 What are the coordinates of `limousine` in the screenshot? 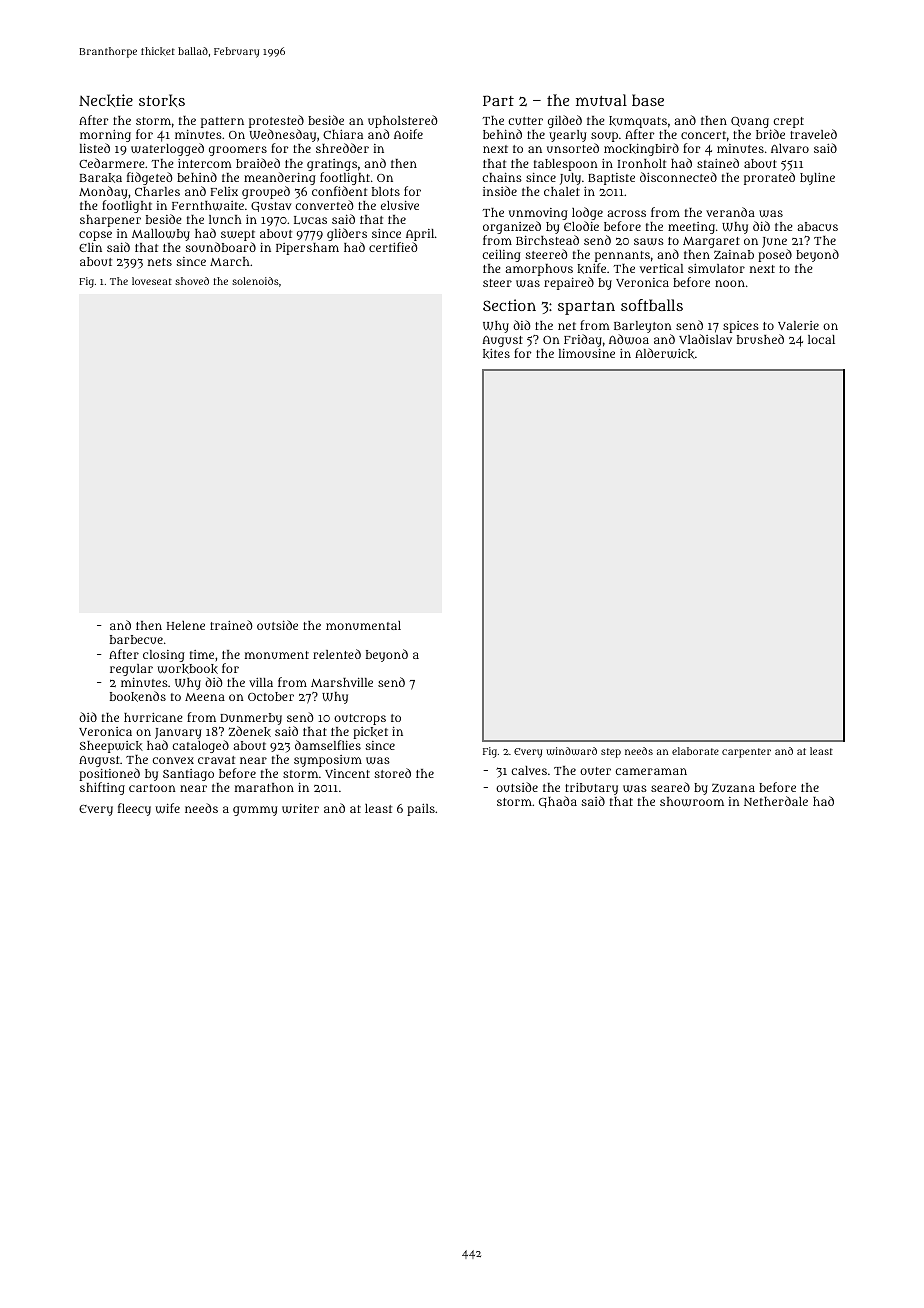 It's located at (586, 353).
